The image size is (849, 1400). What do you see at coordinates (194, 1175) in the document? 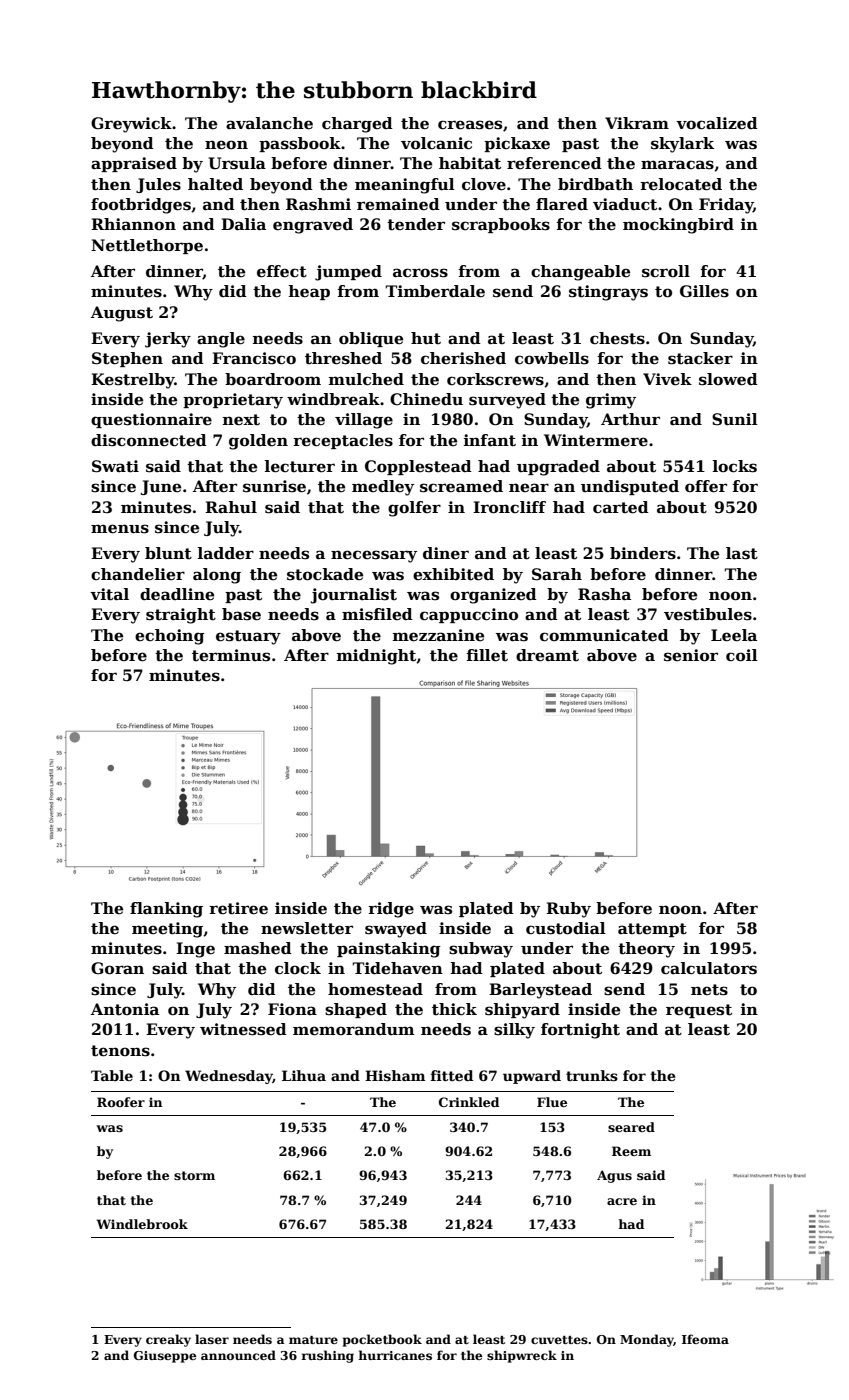
I see `storm` at bounding box center [194, 1175].
